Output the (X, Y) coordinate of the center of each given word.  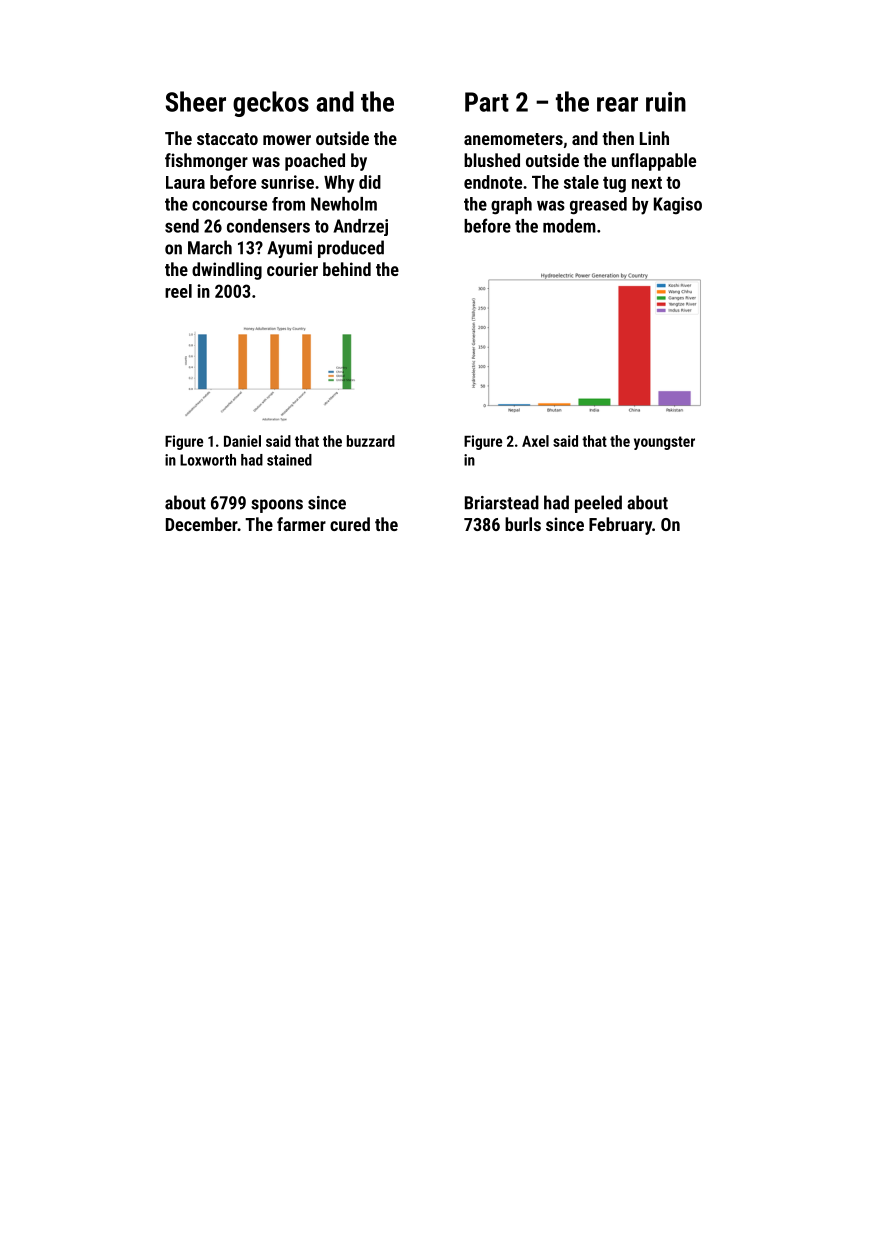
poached (315, 162)
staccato (227, 139)
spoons (277, 506)
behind (347, 269)
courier (292, 269)
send (182, 226)
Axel (535, 441)
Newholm (344, 204)
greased (598, 206)
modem (569, 226)
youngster (664, 443)
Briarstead (502, 502)
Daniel (242, 441)
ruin (666, 102)
